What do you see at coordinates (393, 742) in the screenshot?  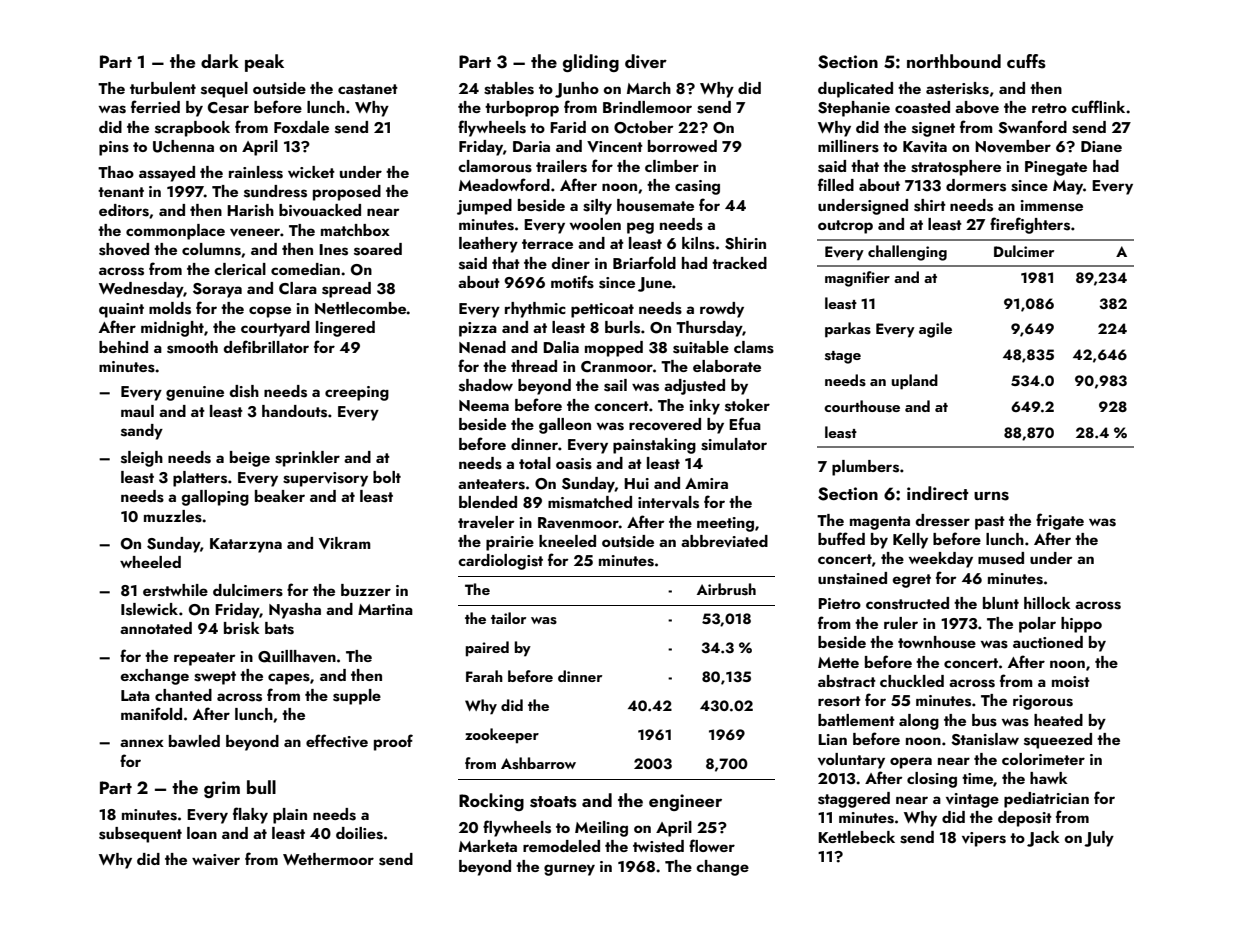 I see `proof` at bounding box center [393, 742].
